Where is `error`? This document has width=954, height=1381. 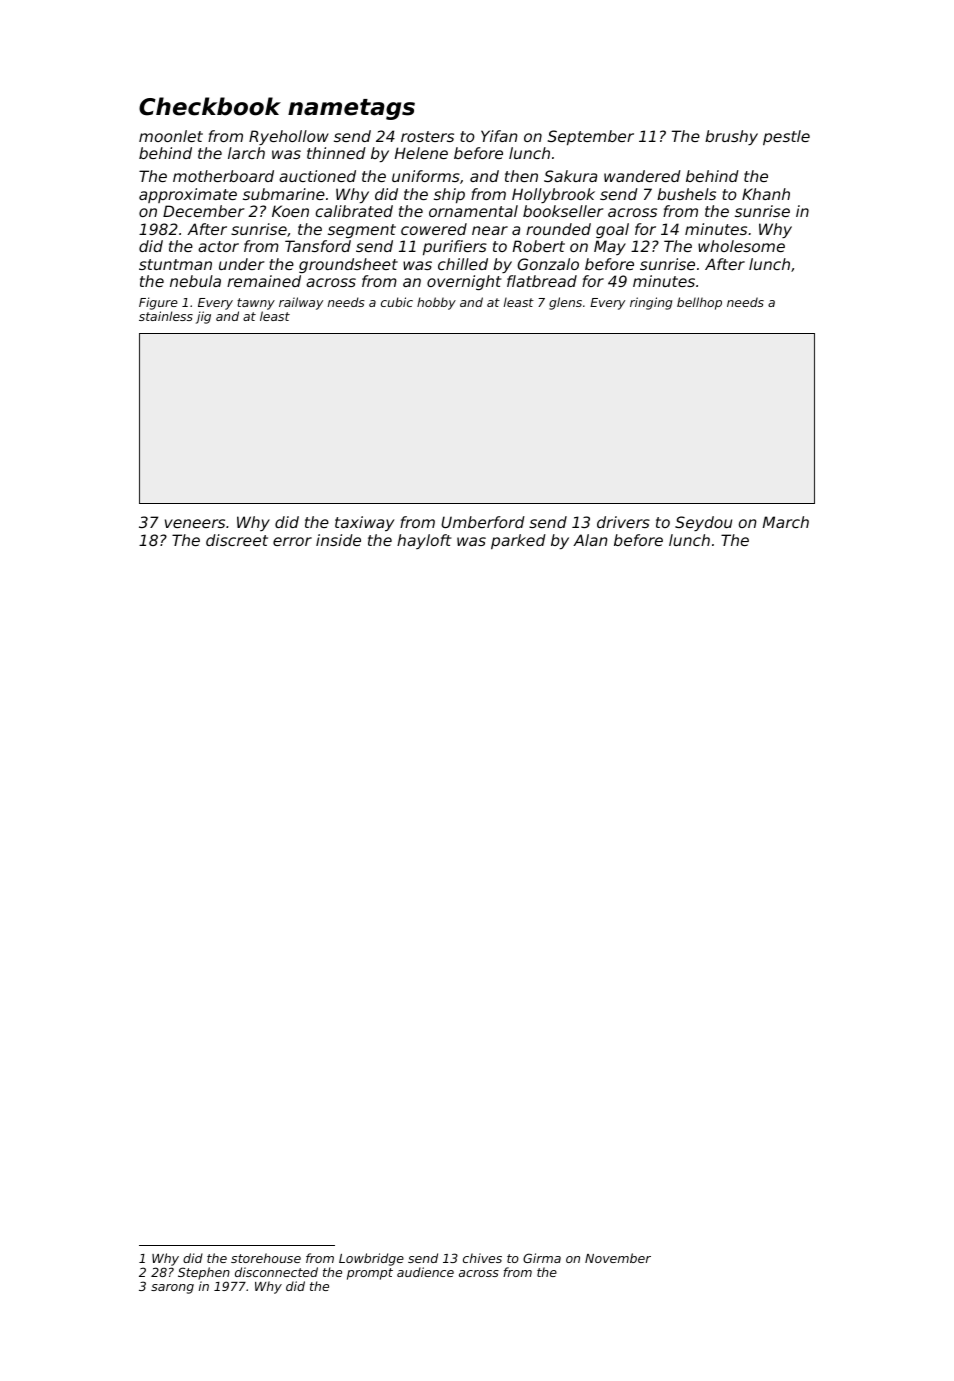 error is located at coordinates (292, 541).
